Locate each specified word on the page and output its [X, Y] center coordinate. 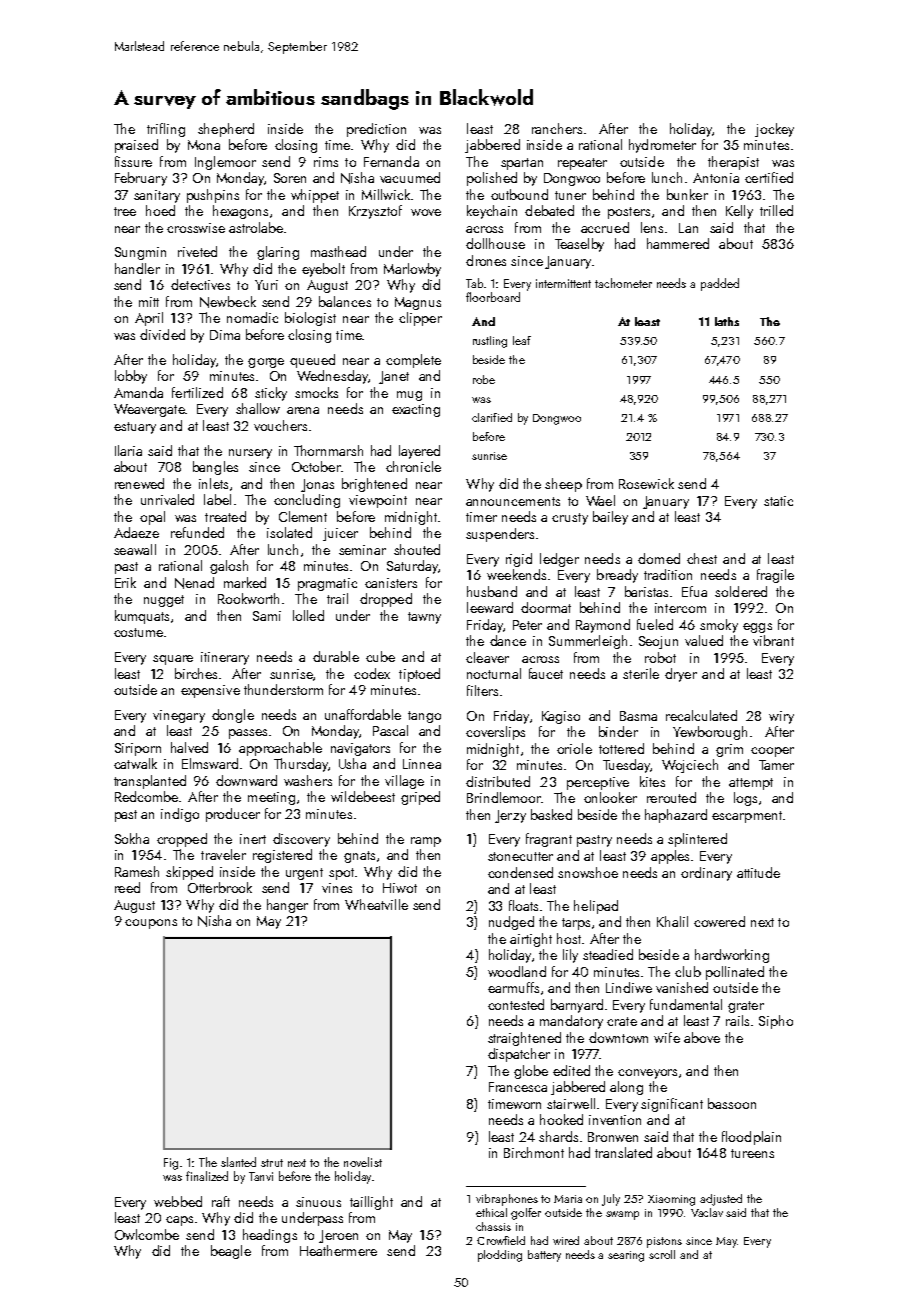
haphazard [676, 816]
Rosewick [646, 483]
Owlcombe [147, 1234]
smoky [719, 626]
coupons [151, 924]
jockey [774, 130]
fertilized [197, 392]
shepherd [226, 130]
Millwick [386, 194]
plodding [500, 1256]
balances [345, 301]
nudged [511, 923]
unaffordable [363, 714]
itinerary [225, 658]
